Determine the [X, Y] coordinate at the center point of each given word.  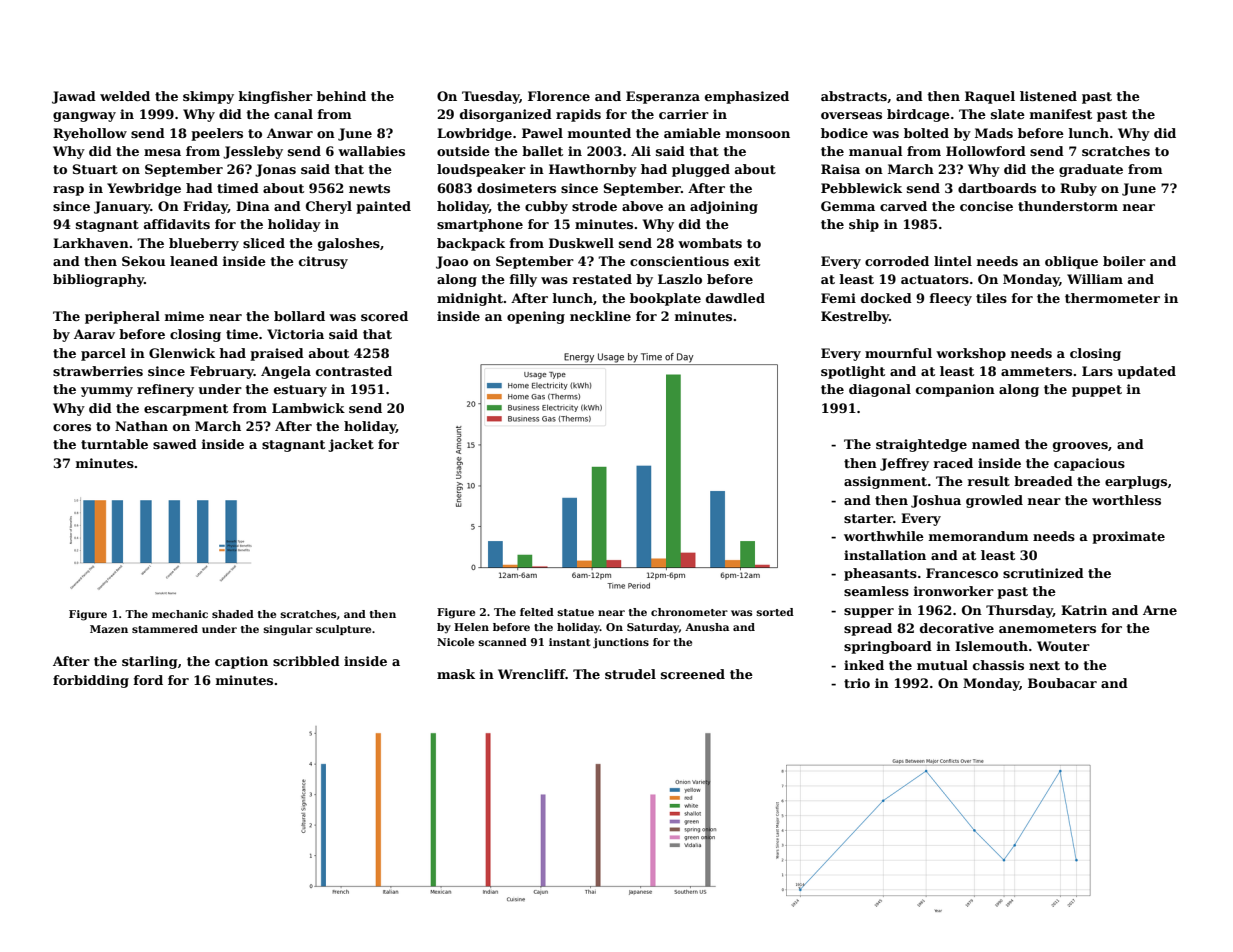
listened [1048, 96]
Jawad [74, 97]
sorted [775, 612]
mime [184, 316]
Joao [452, 262]
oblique [1071, 262]
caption [241, 662]
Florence [559, 96]
